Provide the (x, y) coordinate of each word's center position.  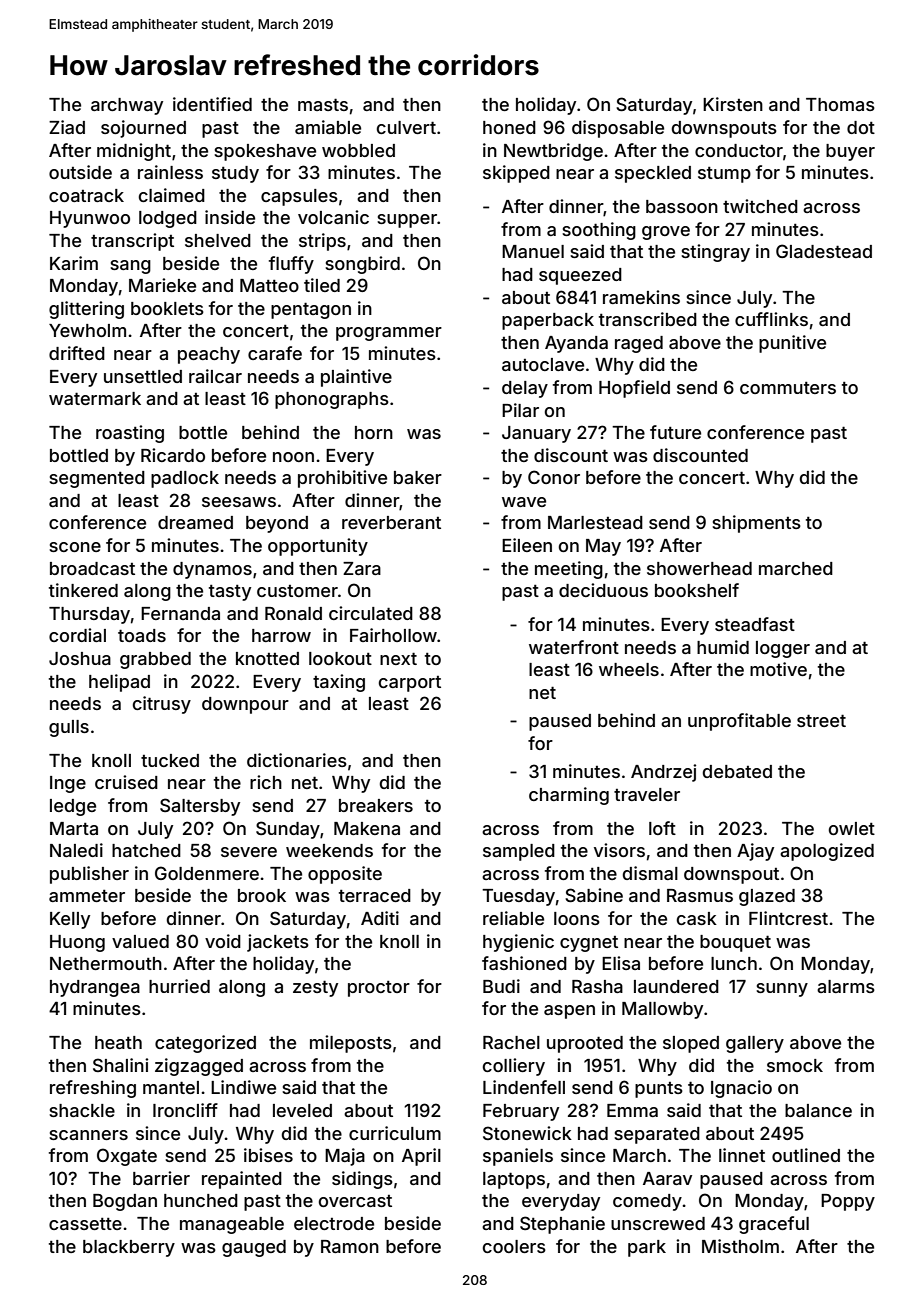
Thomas (840, 104)
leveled (302, 1110)
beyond (277, 524)
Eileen (527, 545)
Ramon (350, 1246)
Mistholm (740, 1246)
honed (509, 127)
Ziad (67, 127)
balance (818, 1110)
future (675, 432)
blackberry (129, 1248)
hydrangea (95, 988)
